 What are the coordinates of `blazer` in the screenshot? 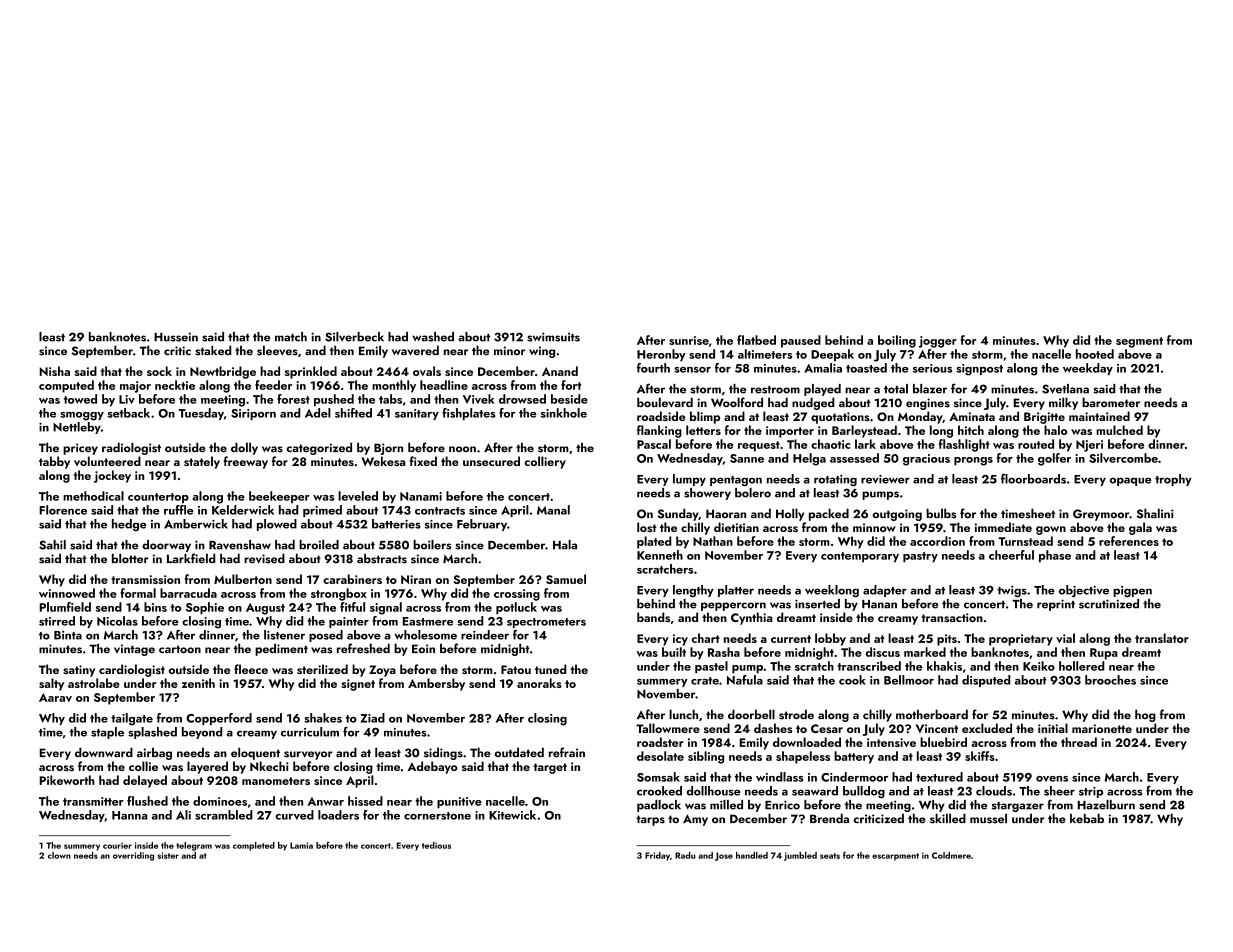 It's located at (930, 389).
